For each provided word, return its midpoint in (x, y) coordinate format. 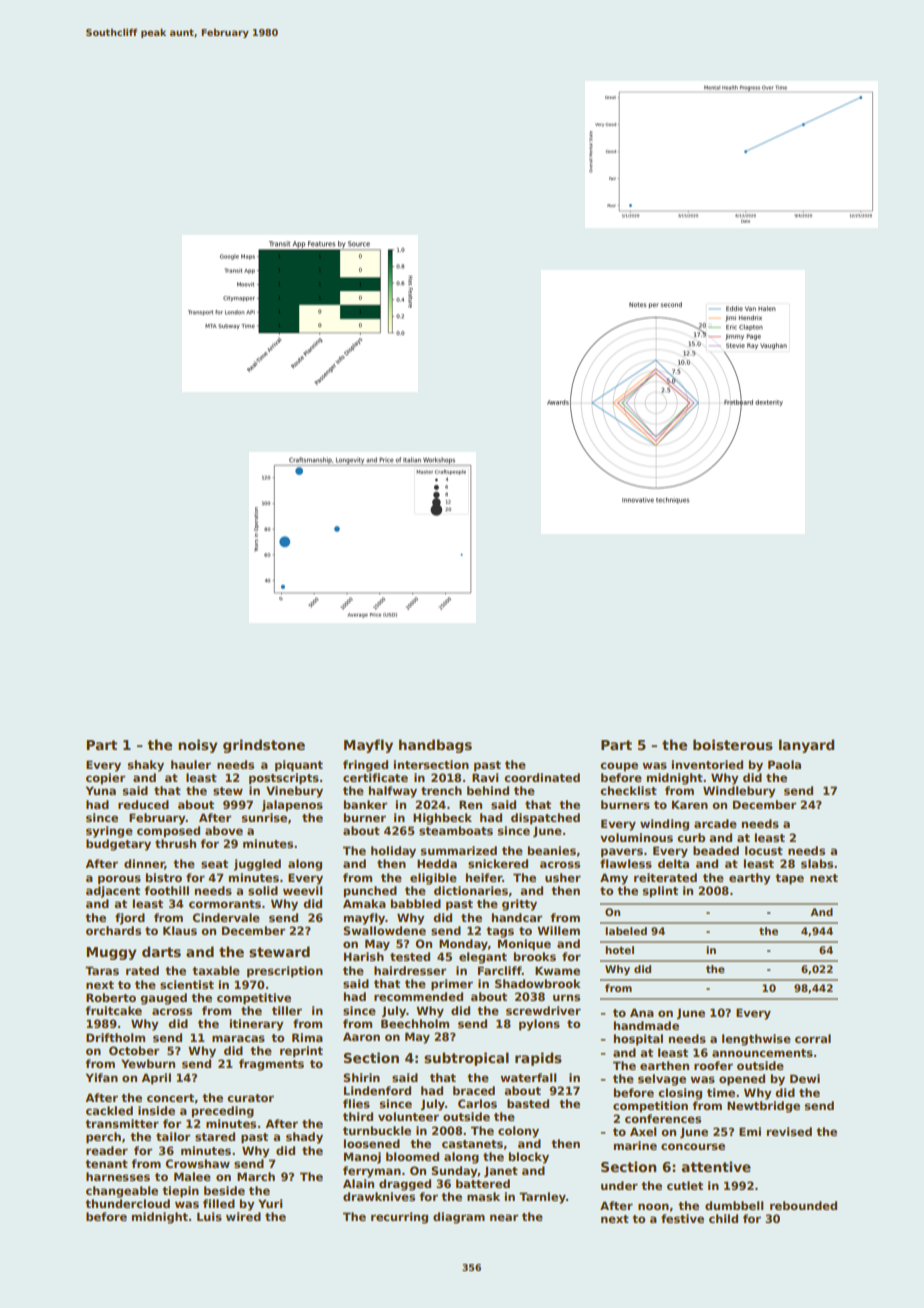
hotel (619, 950)
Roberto (111, 997)
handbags (435, 746)
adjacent (113, 892)
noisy (197, 746)
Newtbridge (763, 1107)
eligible (433, 879)
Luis (209, 1216)
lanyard (806, 746)
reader (107, 1150)
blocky (529, 1158)
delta (673, 863)
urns (566, 997)
